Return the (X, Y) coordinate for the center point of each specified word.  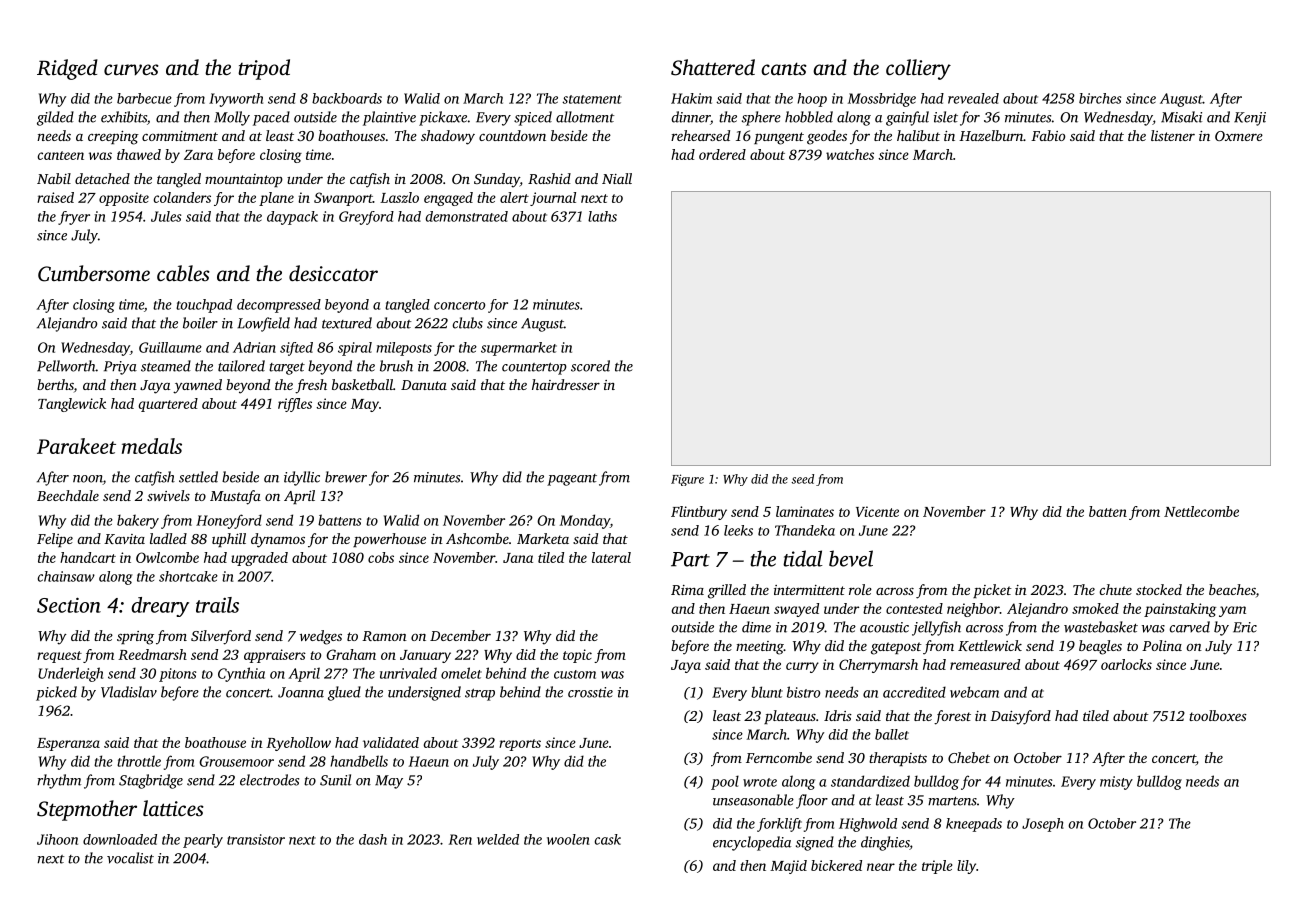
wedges (321, 637)
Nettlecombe (1201, 511)
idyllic (302, 478)
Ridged (67, 69)
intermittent (809, 590)
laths (602, 216)
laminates (805, 511)
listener (1173, 135)
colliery (918, 69)
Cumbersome (94, 273)
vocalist (130, 858)
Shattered (713, 67)
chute (1115, 589)
